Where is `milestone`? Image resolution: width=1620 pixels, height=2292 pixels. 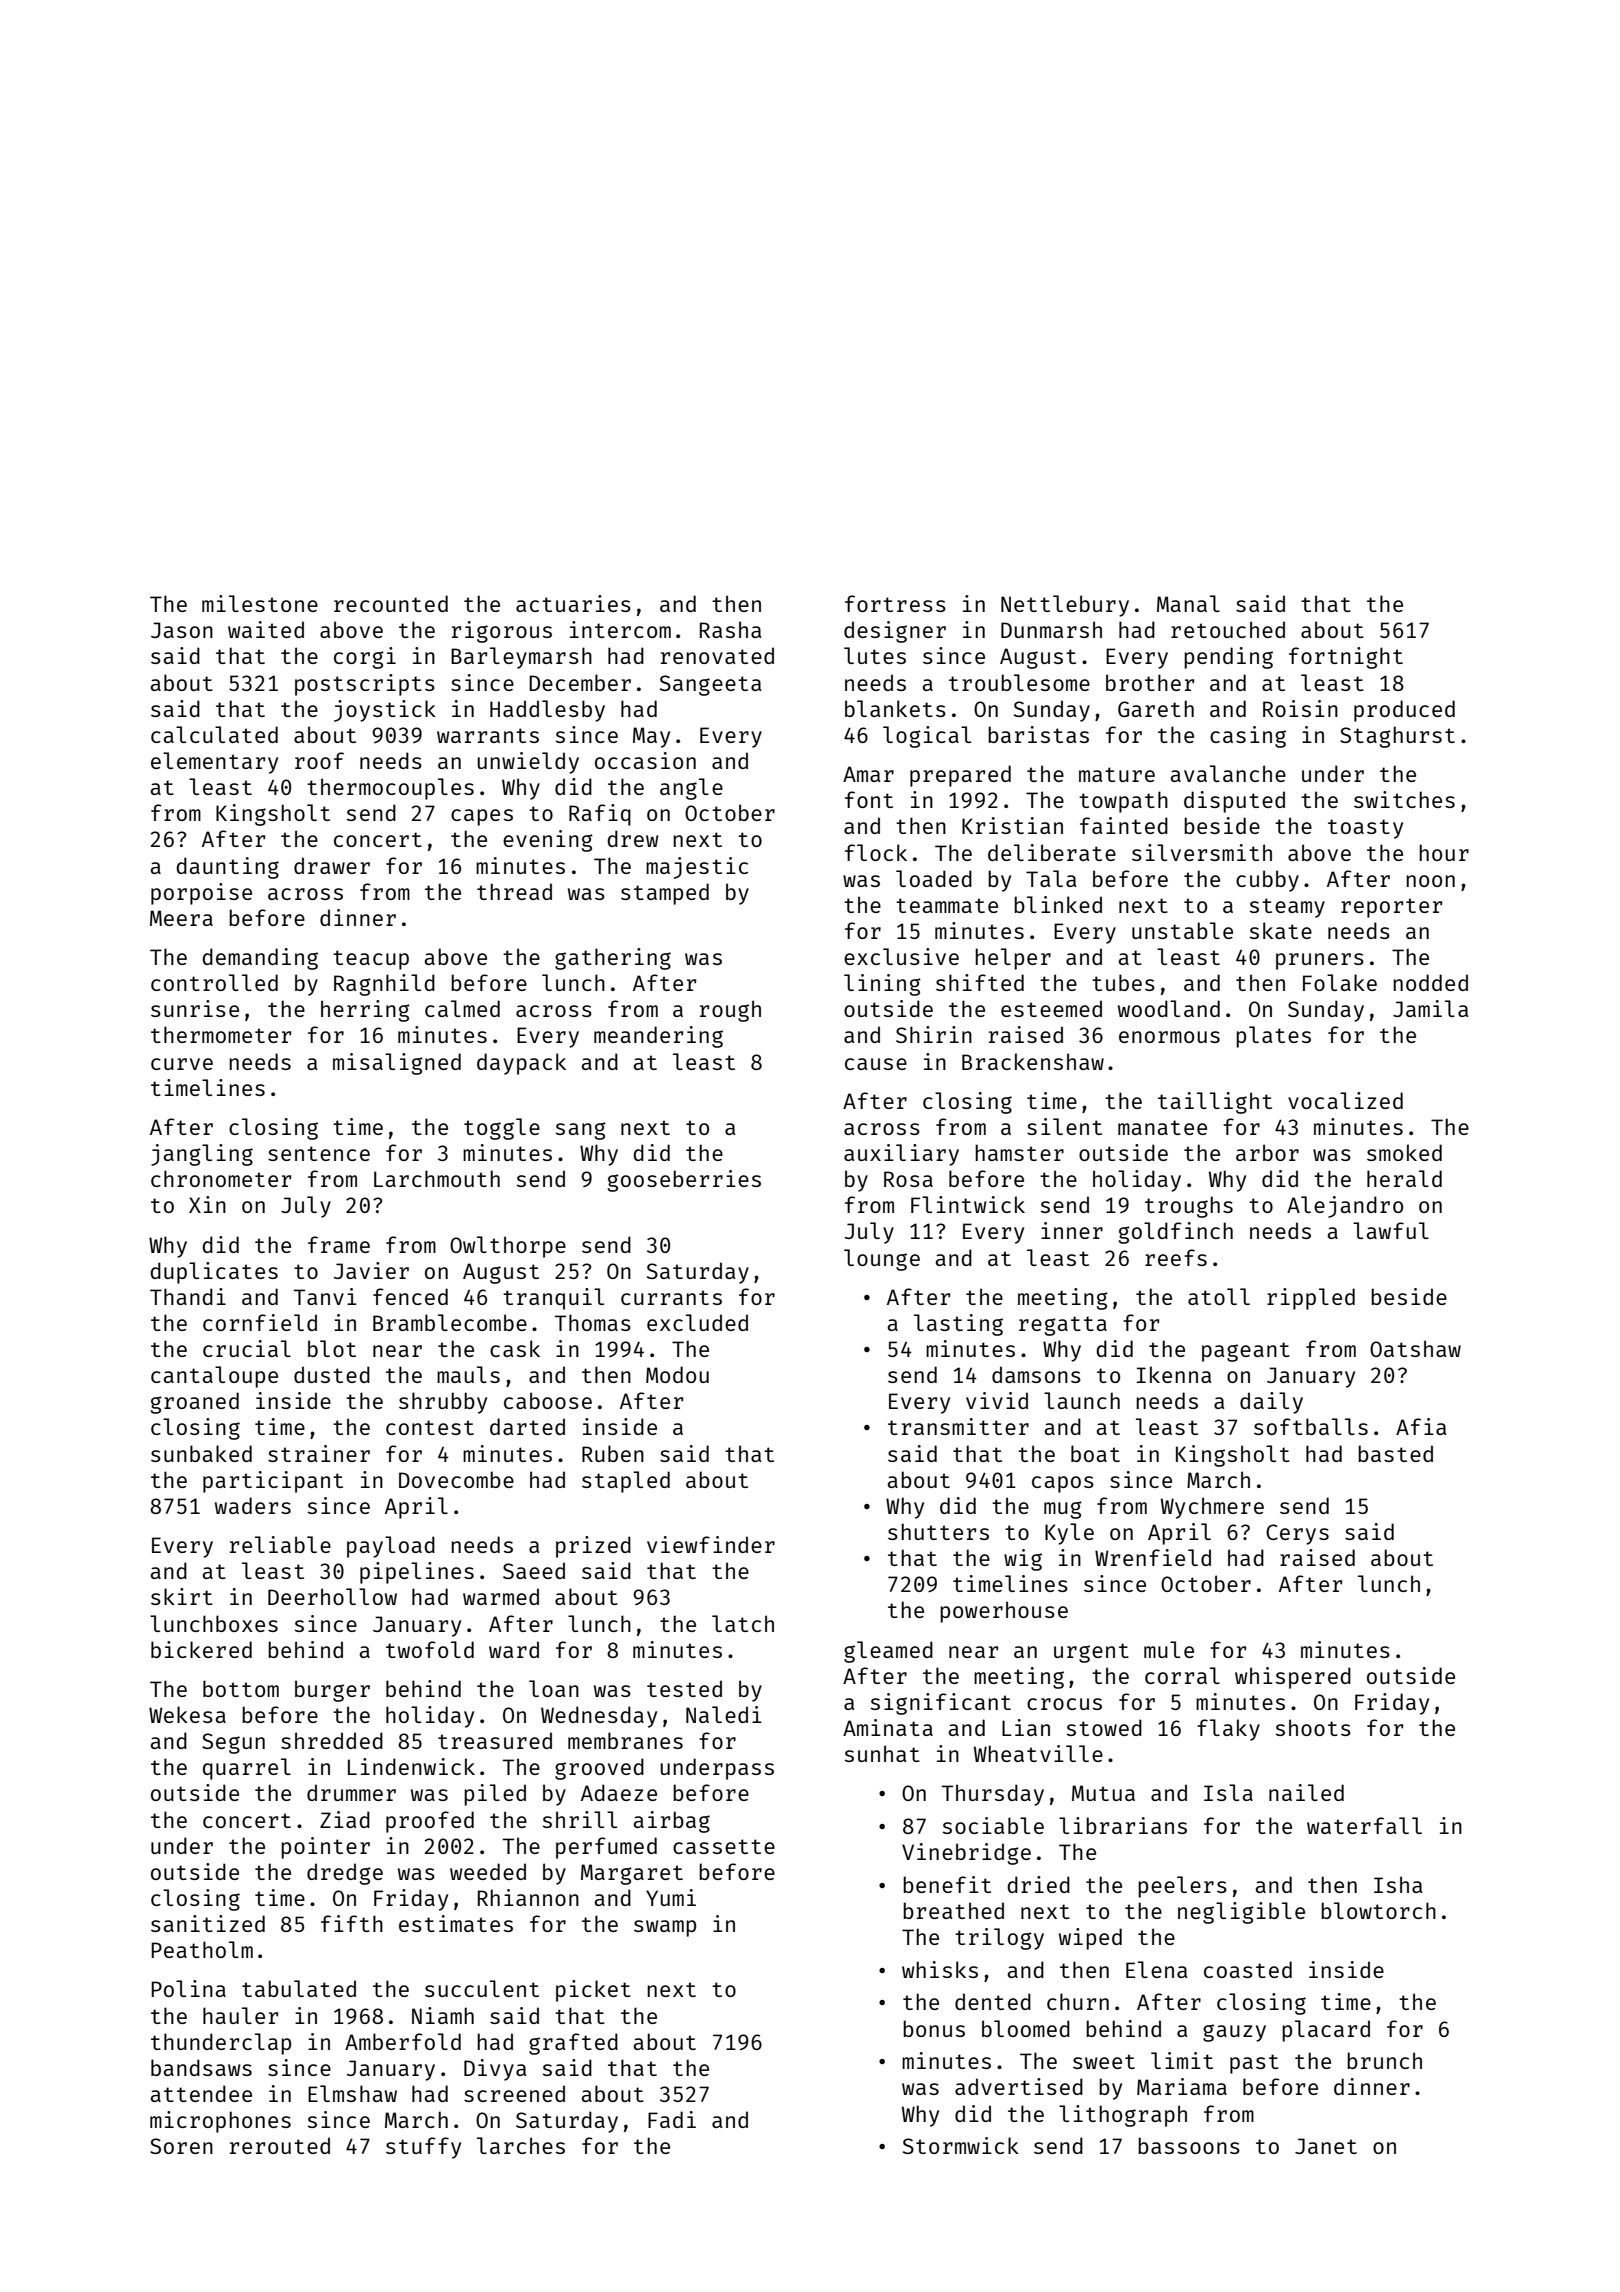 milestone is located at coordinates (260, 603).
